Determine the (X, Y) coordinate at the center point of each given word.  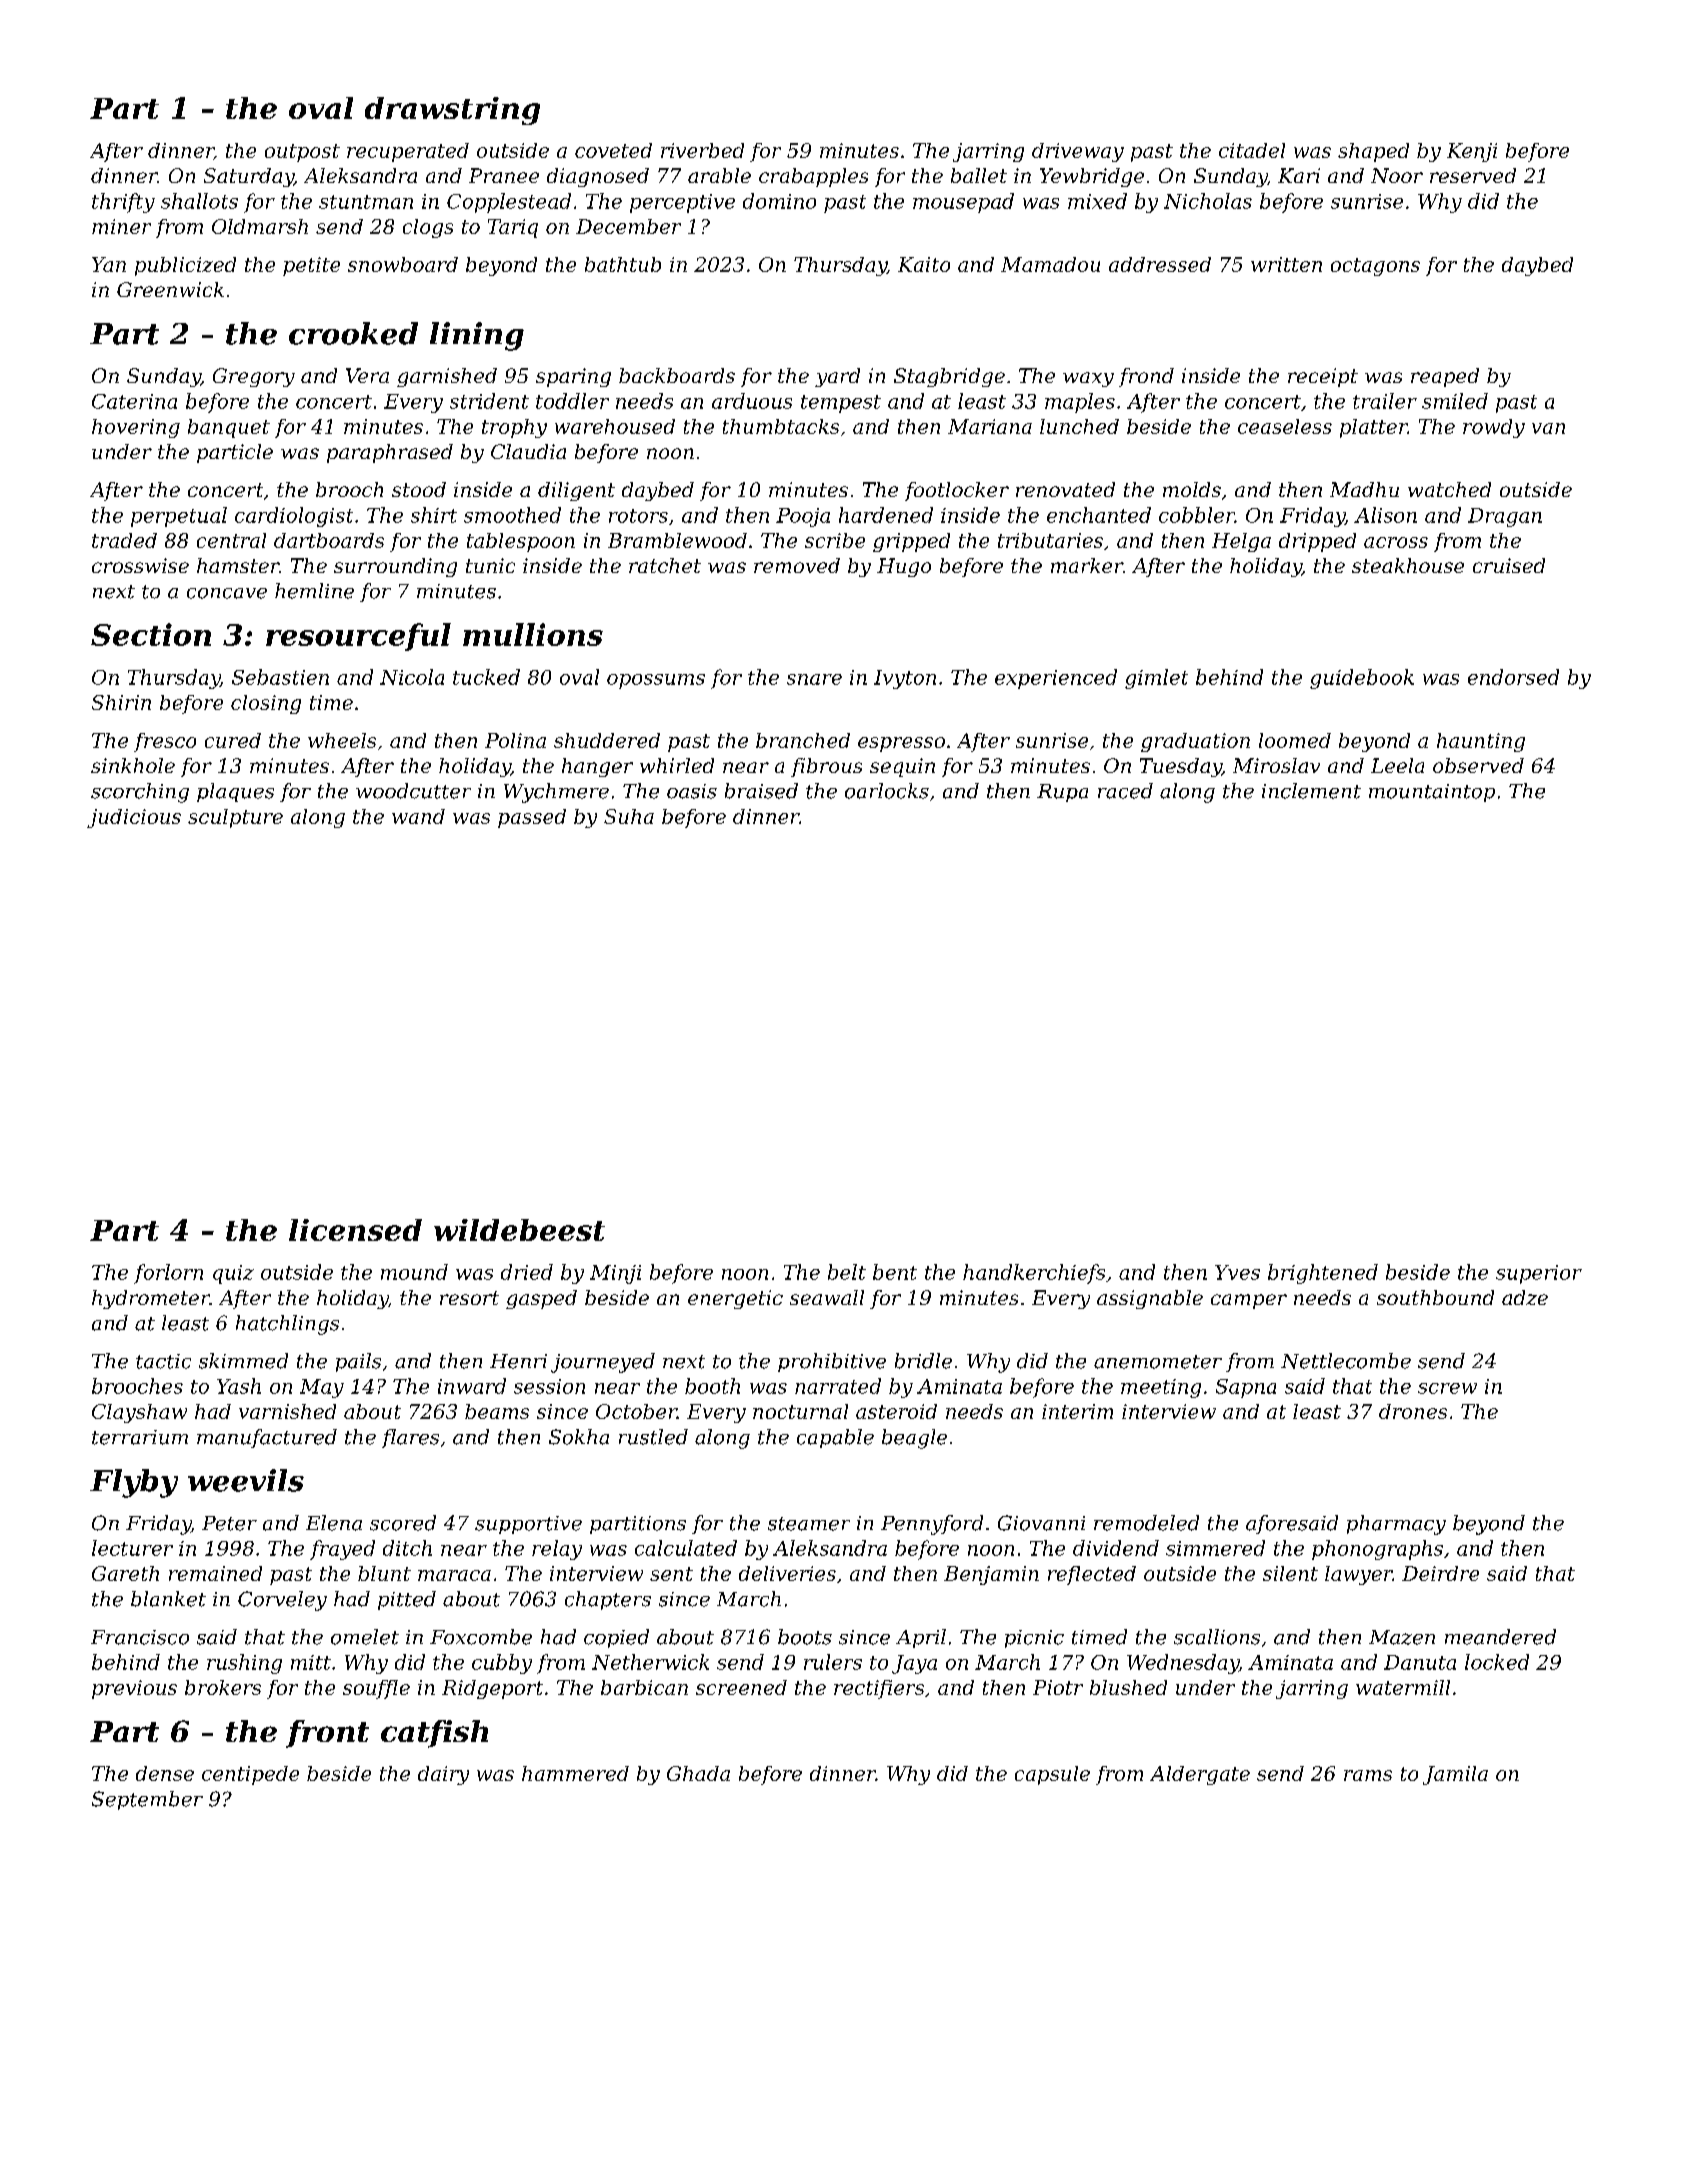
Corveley (282, 1601)
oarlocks (887, 791)
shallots (199, 201)
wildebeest (519, 1230)
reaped (1445, 377)
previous (134, 1689)
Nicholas (1208, 201)
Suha (629, 816)
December (628, 226)
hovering (136, 428)
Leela (1397, 765)
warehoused (615, 426)
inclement (1311, 791)
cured (233, 740)
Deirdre (1440, 1573)
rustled (653, 1437)
